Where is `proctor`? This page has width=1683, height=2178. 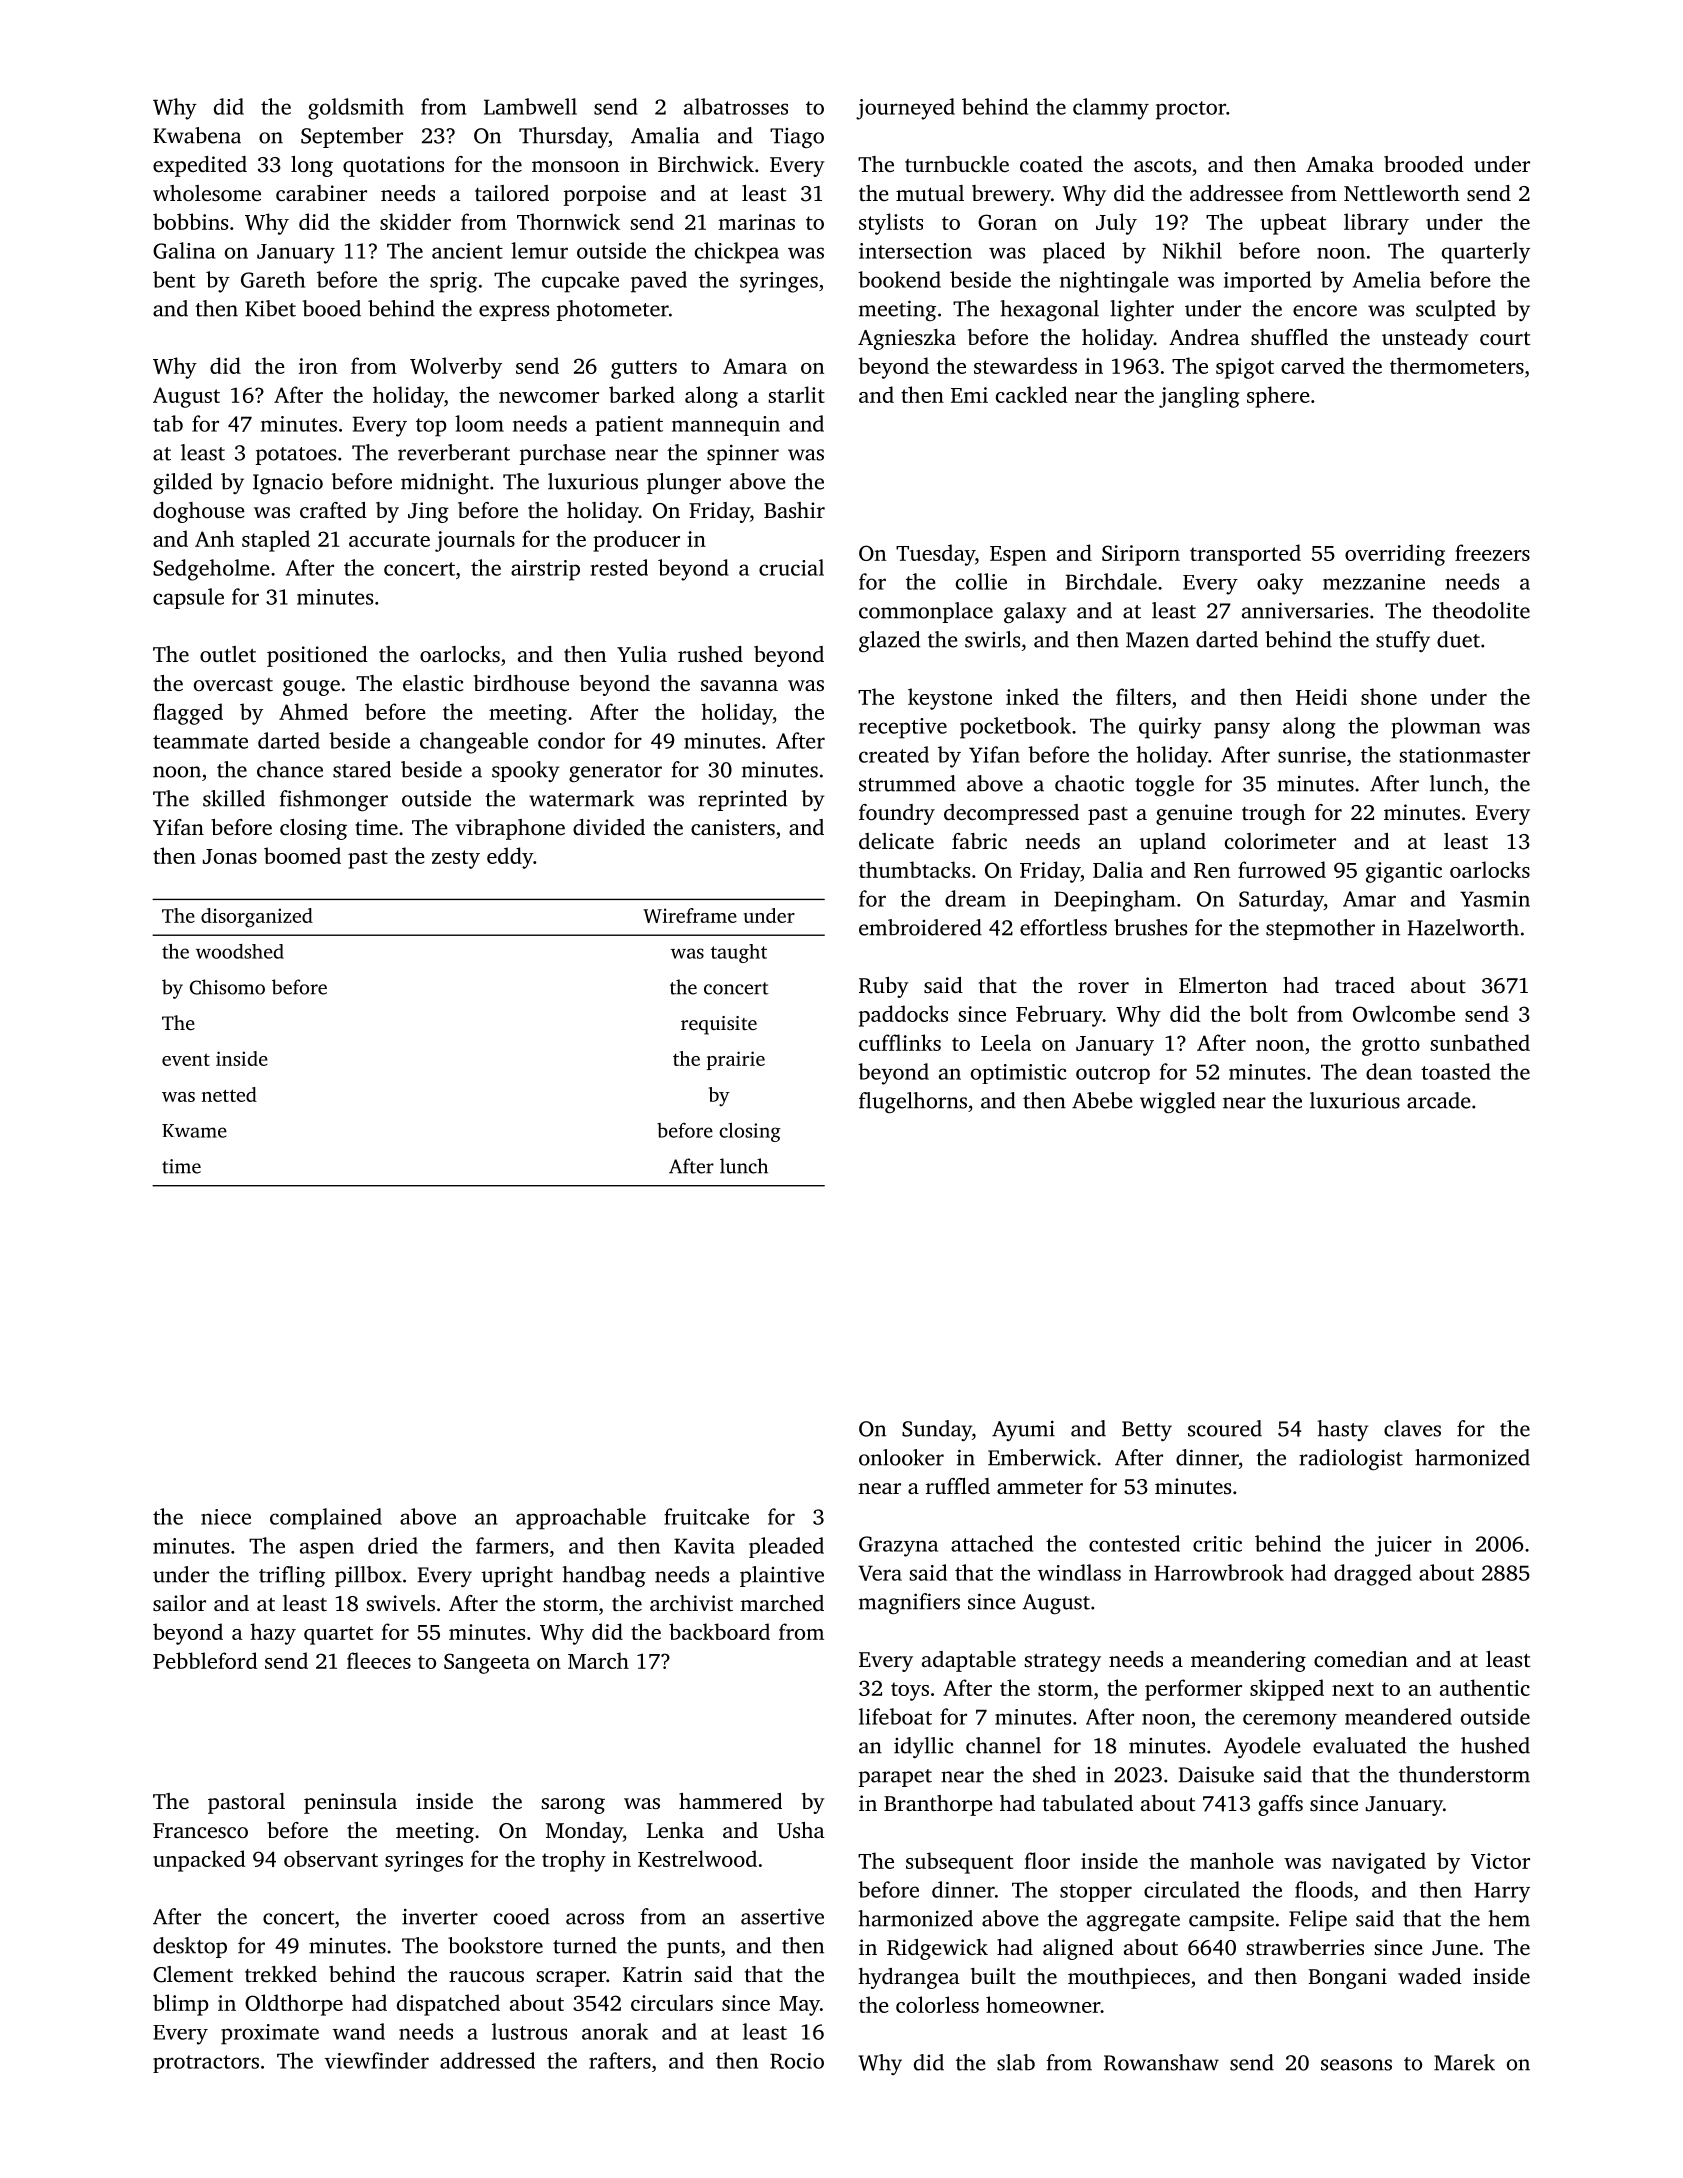
proctor is located at coordinates (1191, 110).
